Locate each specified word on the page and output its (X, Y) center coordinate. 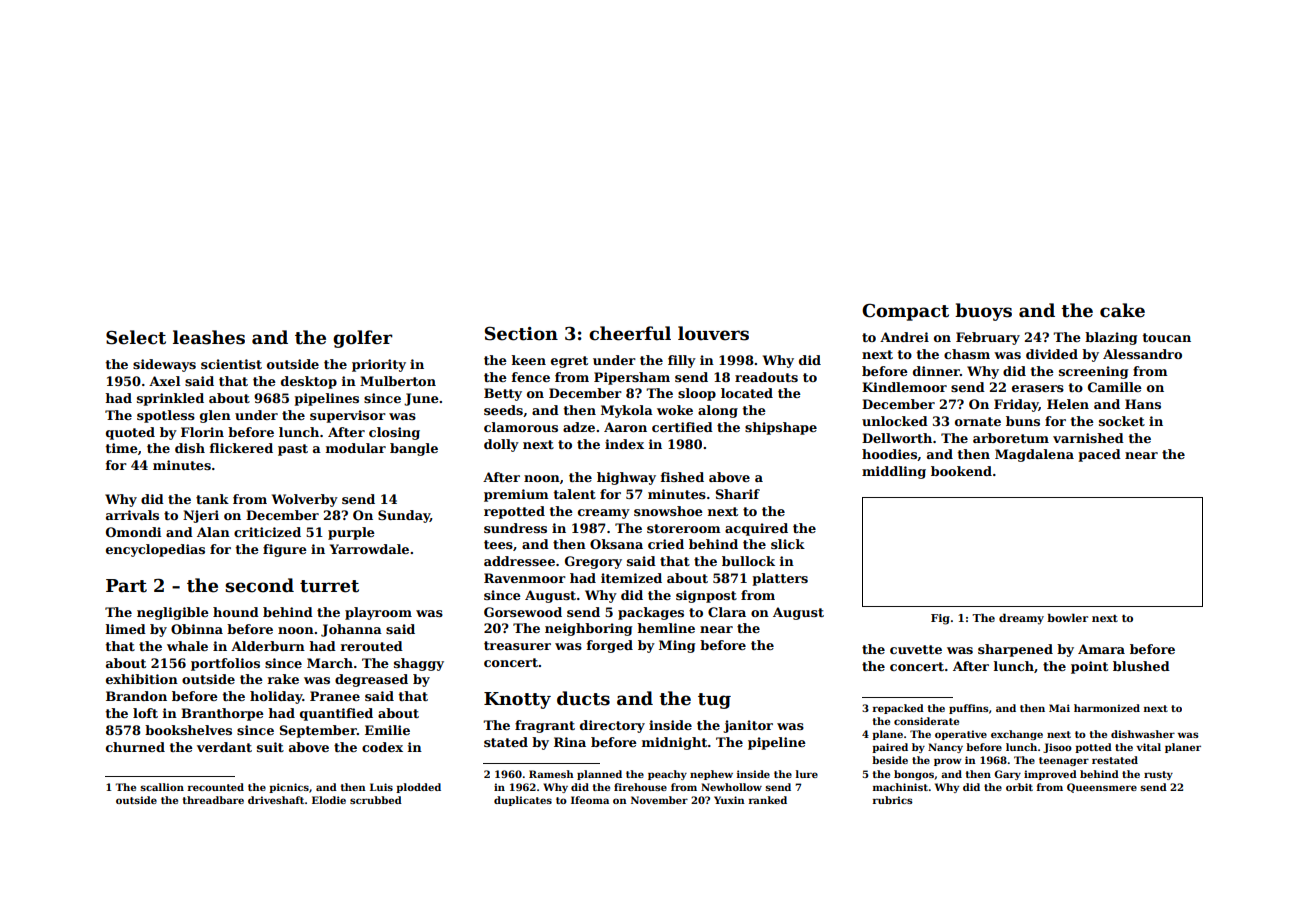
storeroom (684, 528)
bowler (1067, 617)
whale (187, 646)
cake (1122, 310)
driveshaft (276, 800)
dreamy (1021, 619)
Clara (727, 612)
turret (329, 586)
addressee (519, 561)
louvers (713, 333)
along (718, 411)
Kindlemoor (904, 387)
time (122, 448)
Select (136, 337)
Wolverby (305, 500)
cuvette (916, 649)
